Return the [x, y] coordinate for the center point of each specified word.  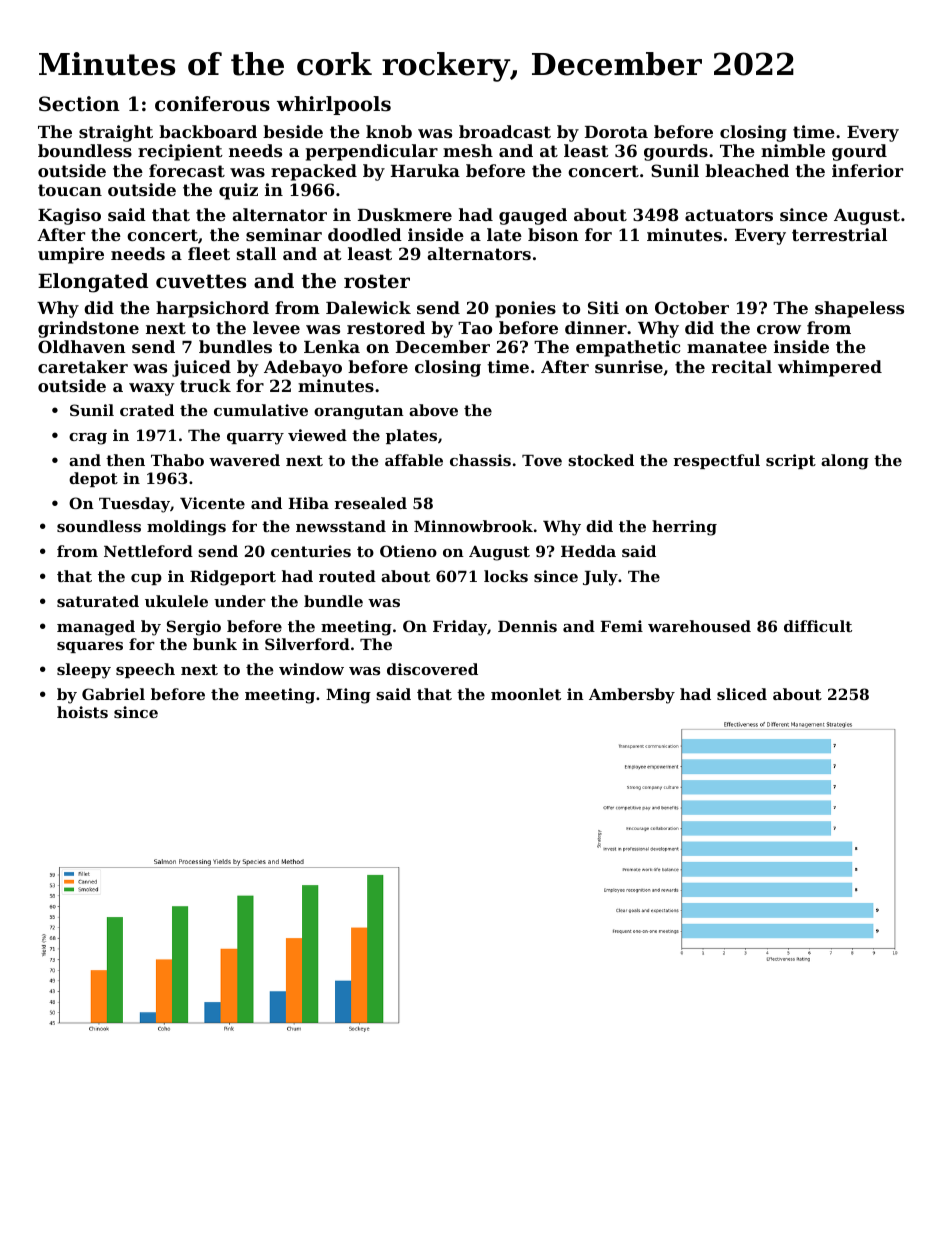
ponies [525, 309]
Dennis [527, 626]
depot [93, 479]
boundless [85, 150]
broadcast [505, 131]
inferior [867, 170]
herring [684, 528]
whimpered [830, 368]
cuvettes [201, 281]
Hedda [588, 551]
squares [90, 647]
